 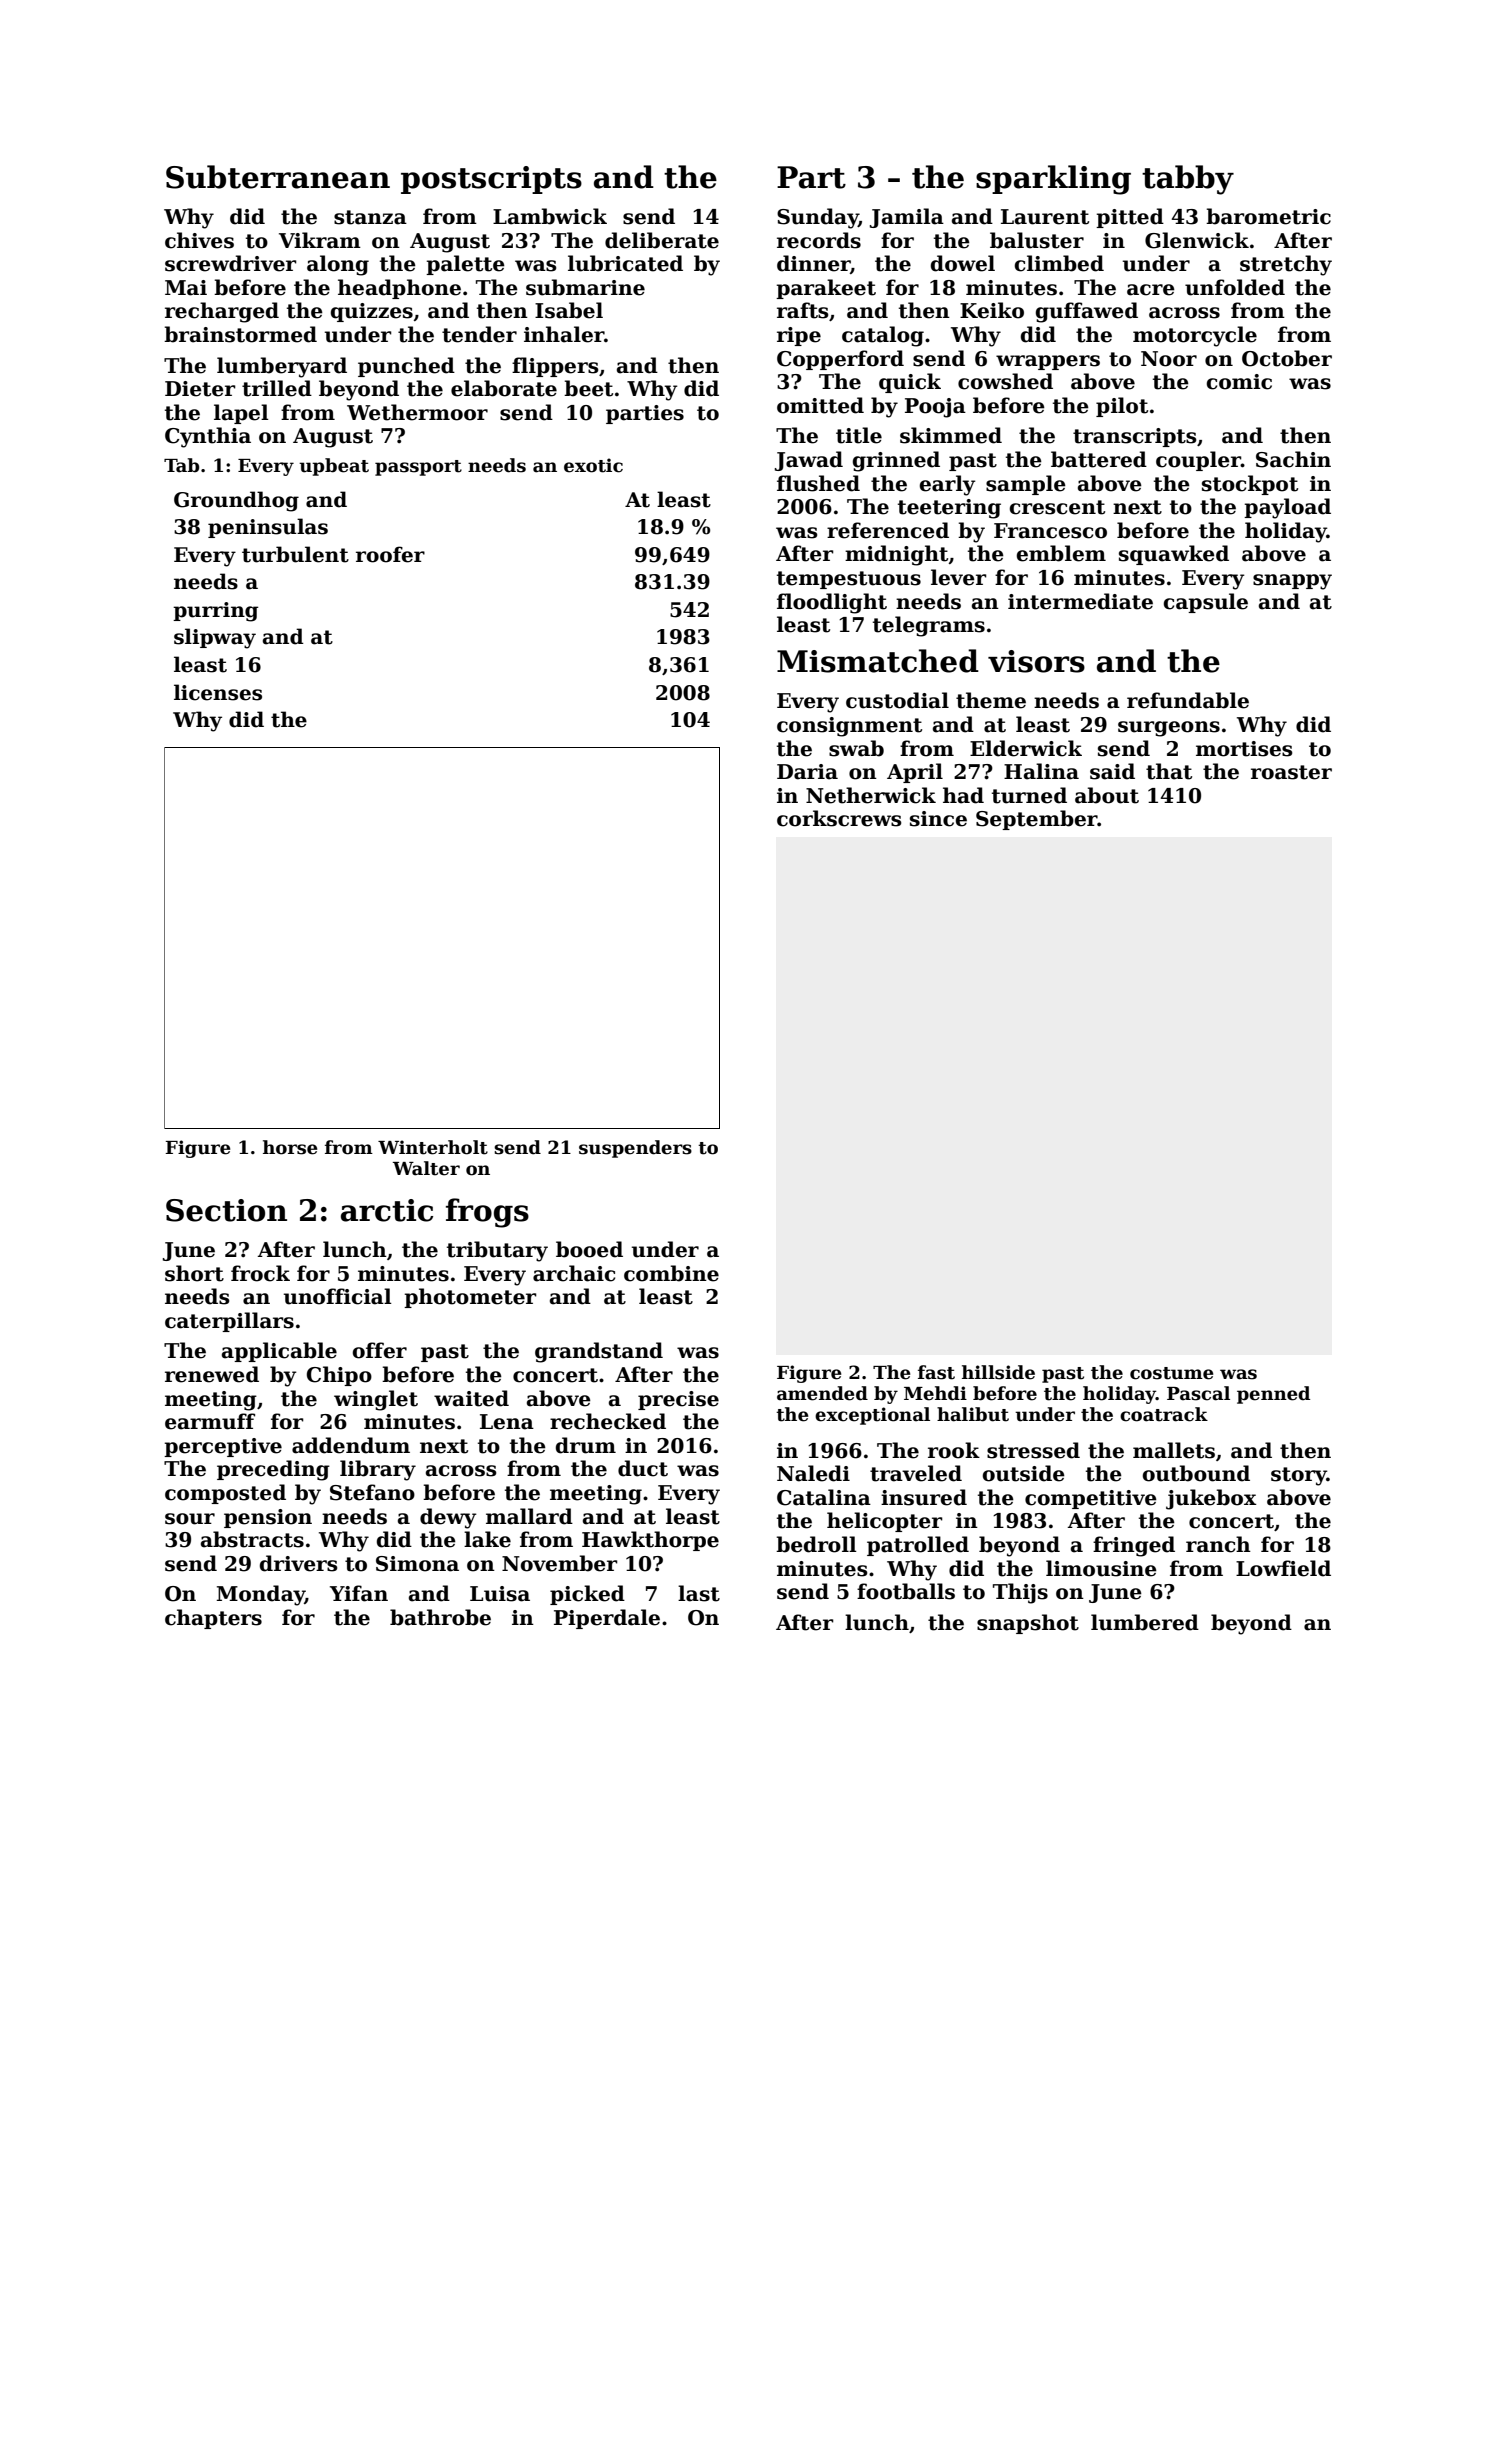 I want to click on chapters, so click(x=213, y=1619).
